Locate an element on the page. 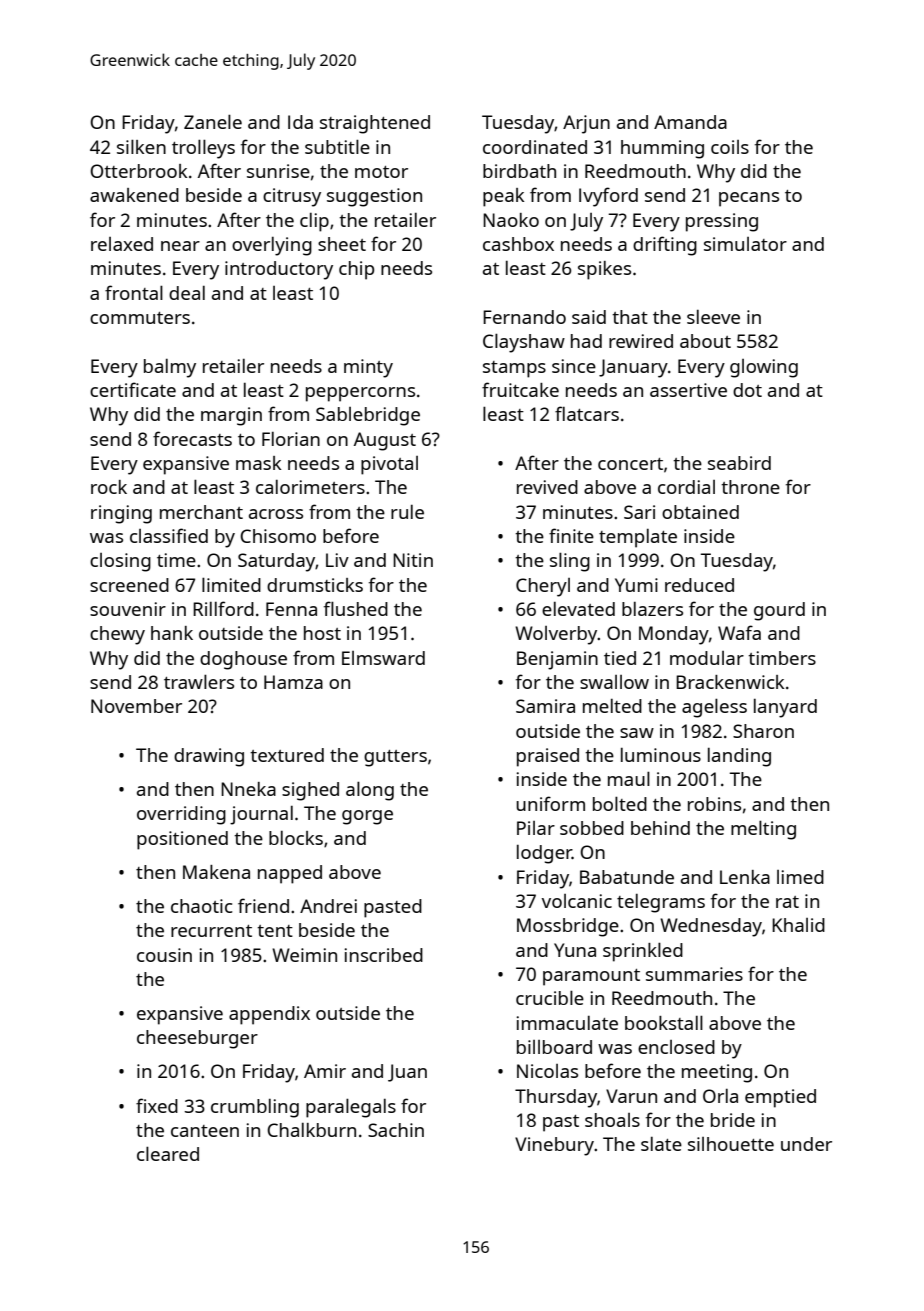  Arjun is located at coordinates (586, 124).
